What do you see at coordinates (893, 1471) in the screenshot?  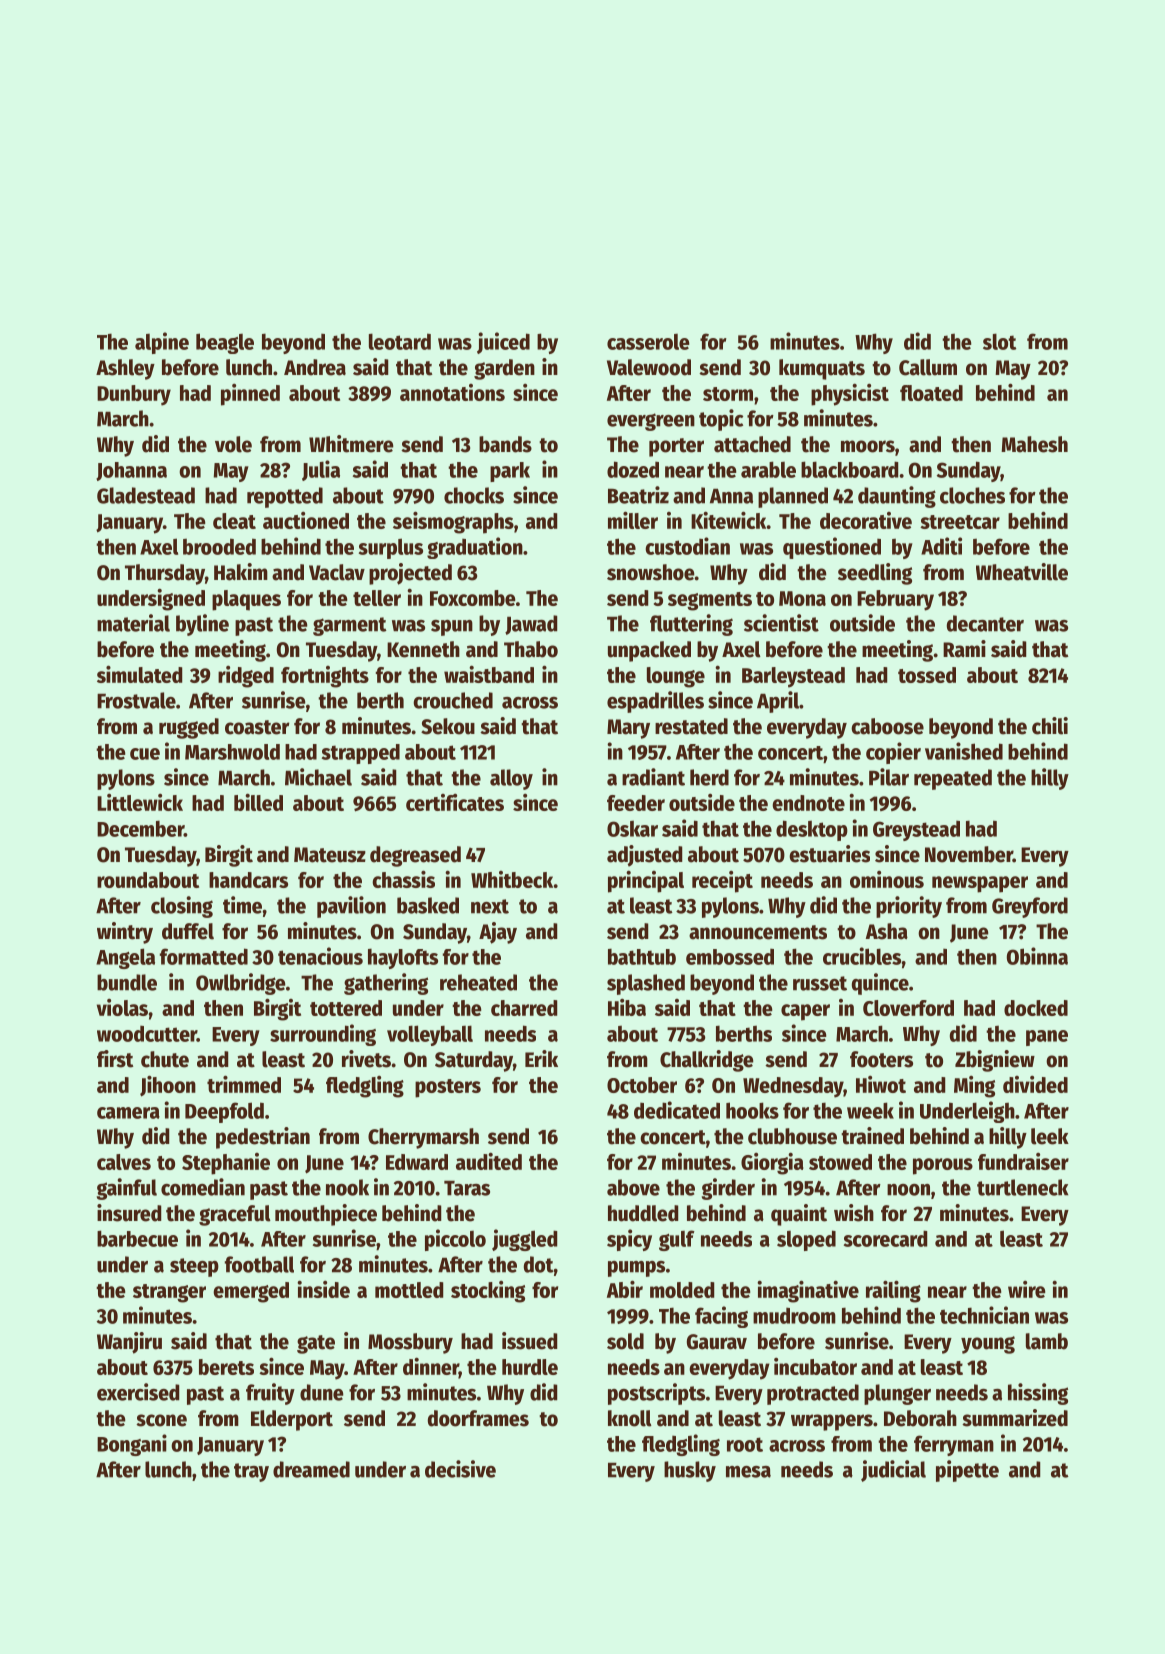 I see `judicial` at bounding box center [893, 1471].
